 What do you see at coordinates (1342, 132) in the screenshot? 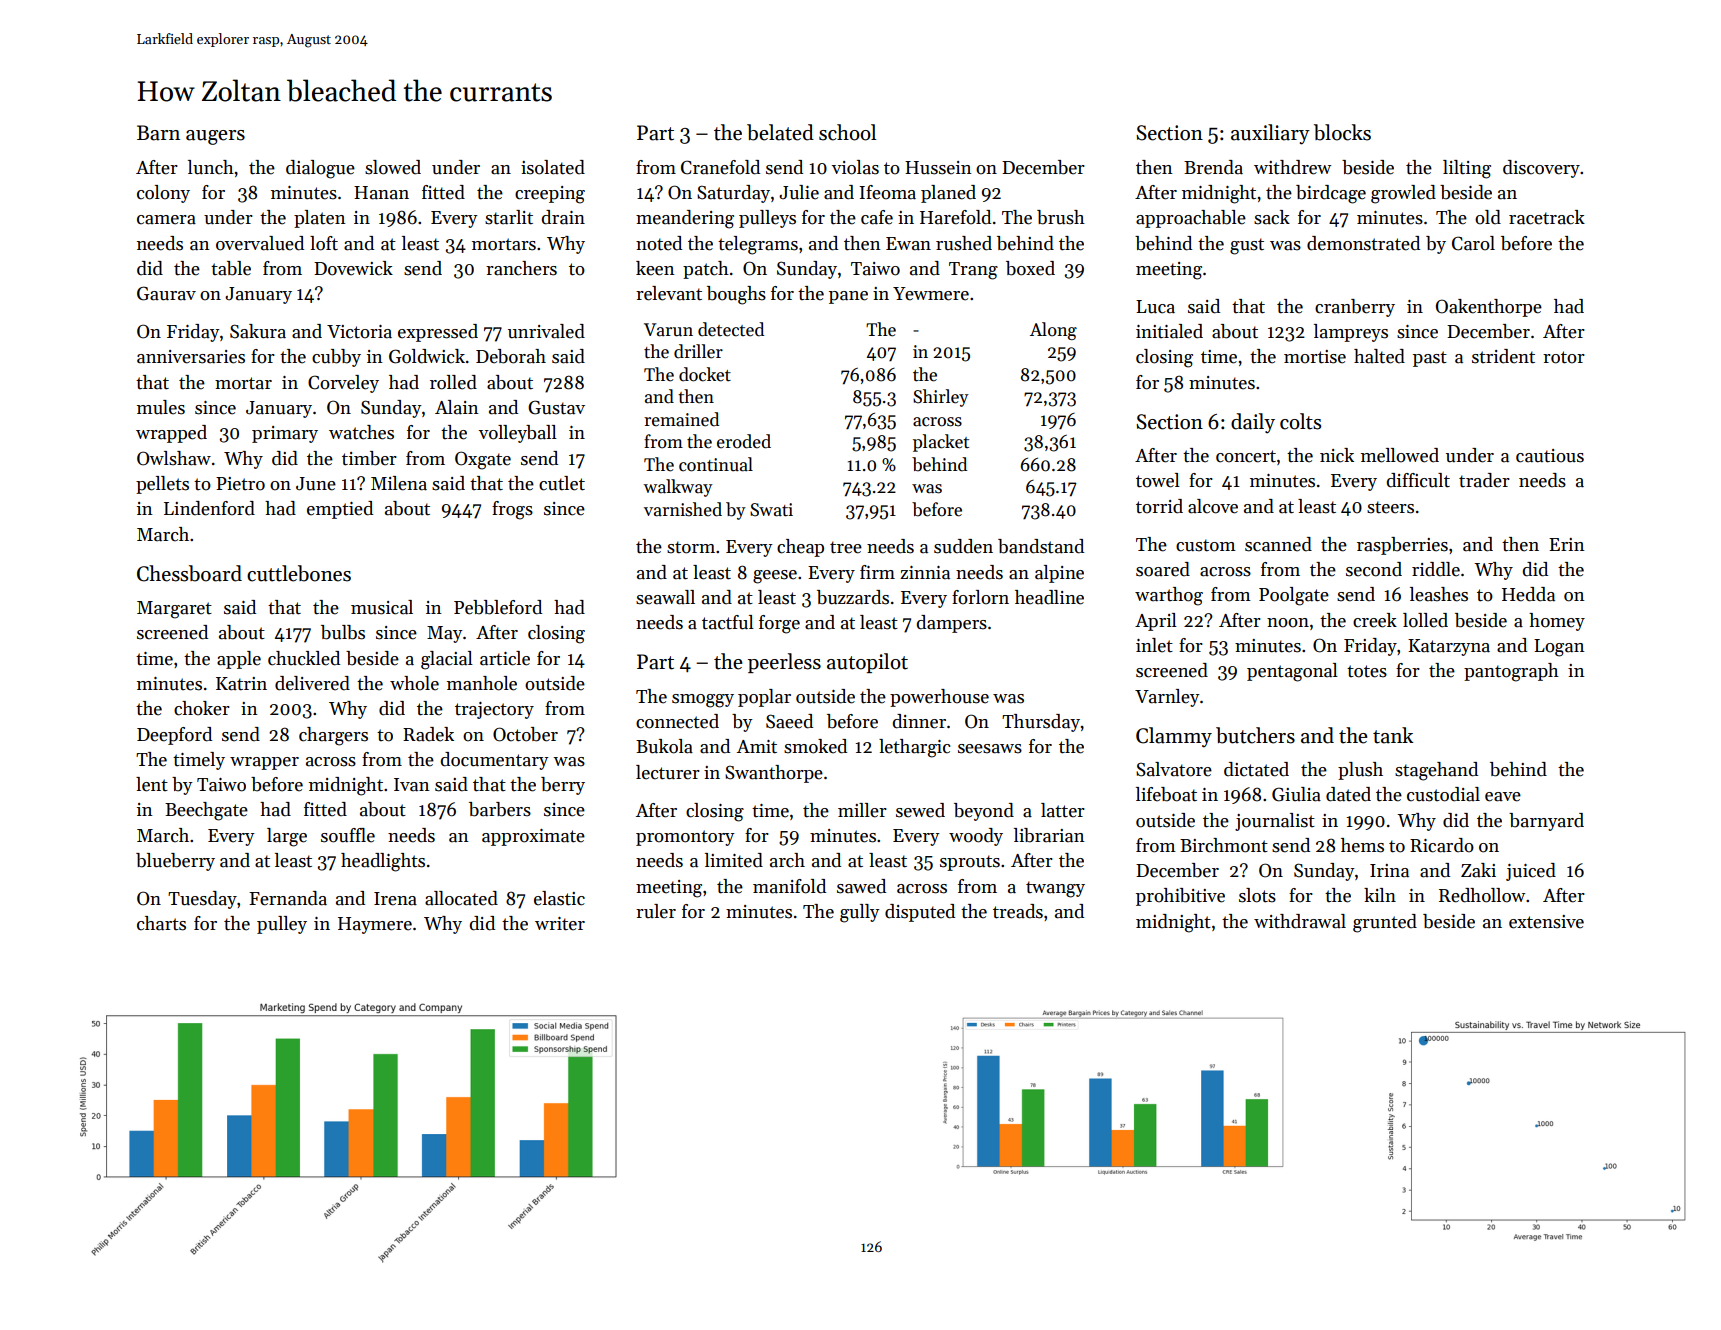
I see `blocks` at bounding box center [1342, 132].
